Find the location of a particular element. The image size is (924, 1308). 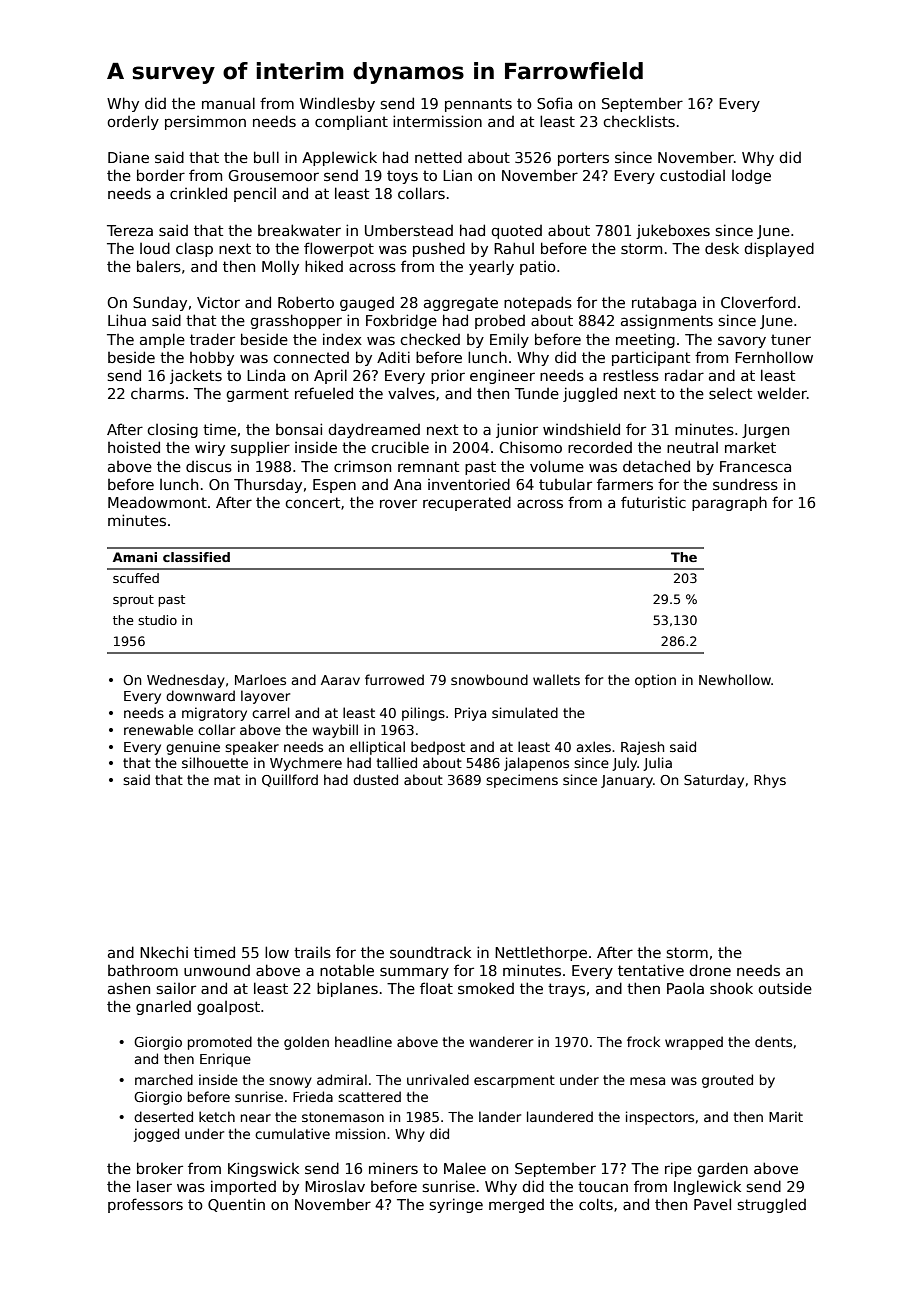

checklists is located at coordinates (639, 121).
